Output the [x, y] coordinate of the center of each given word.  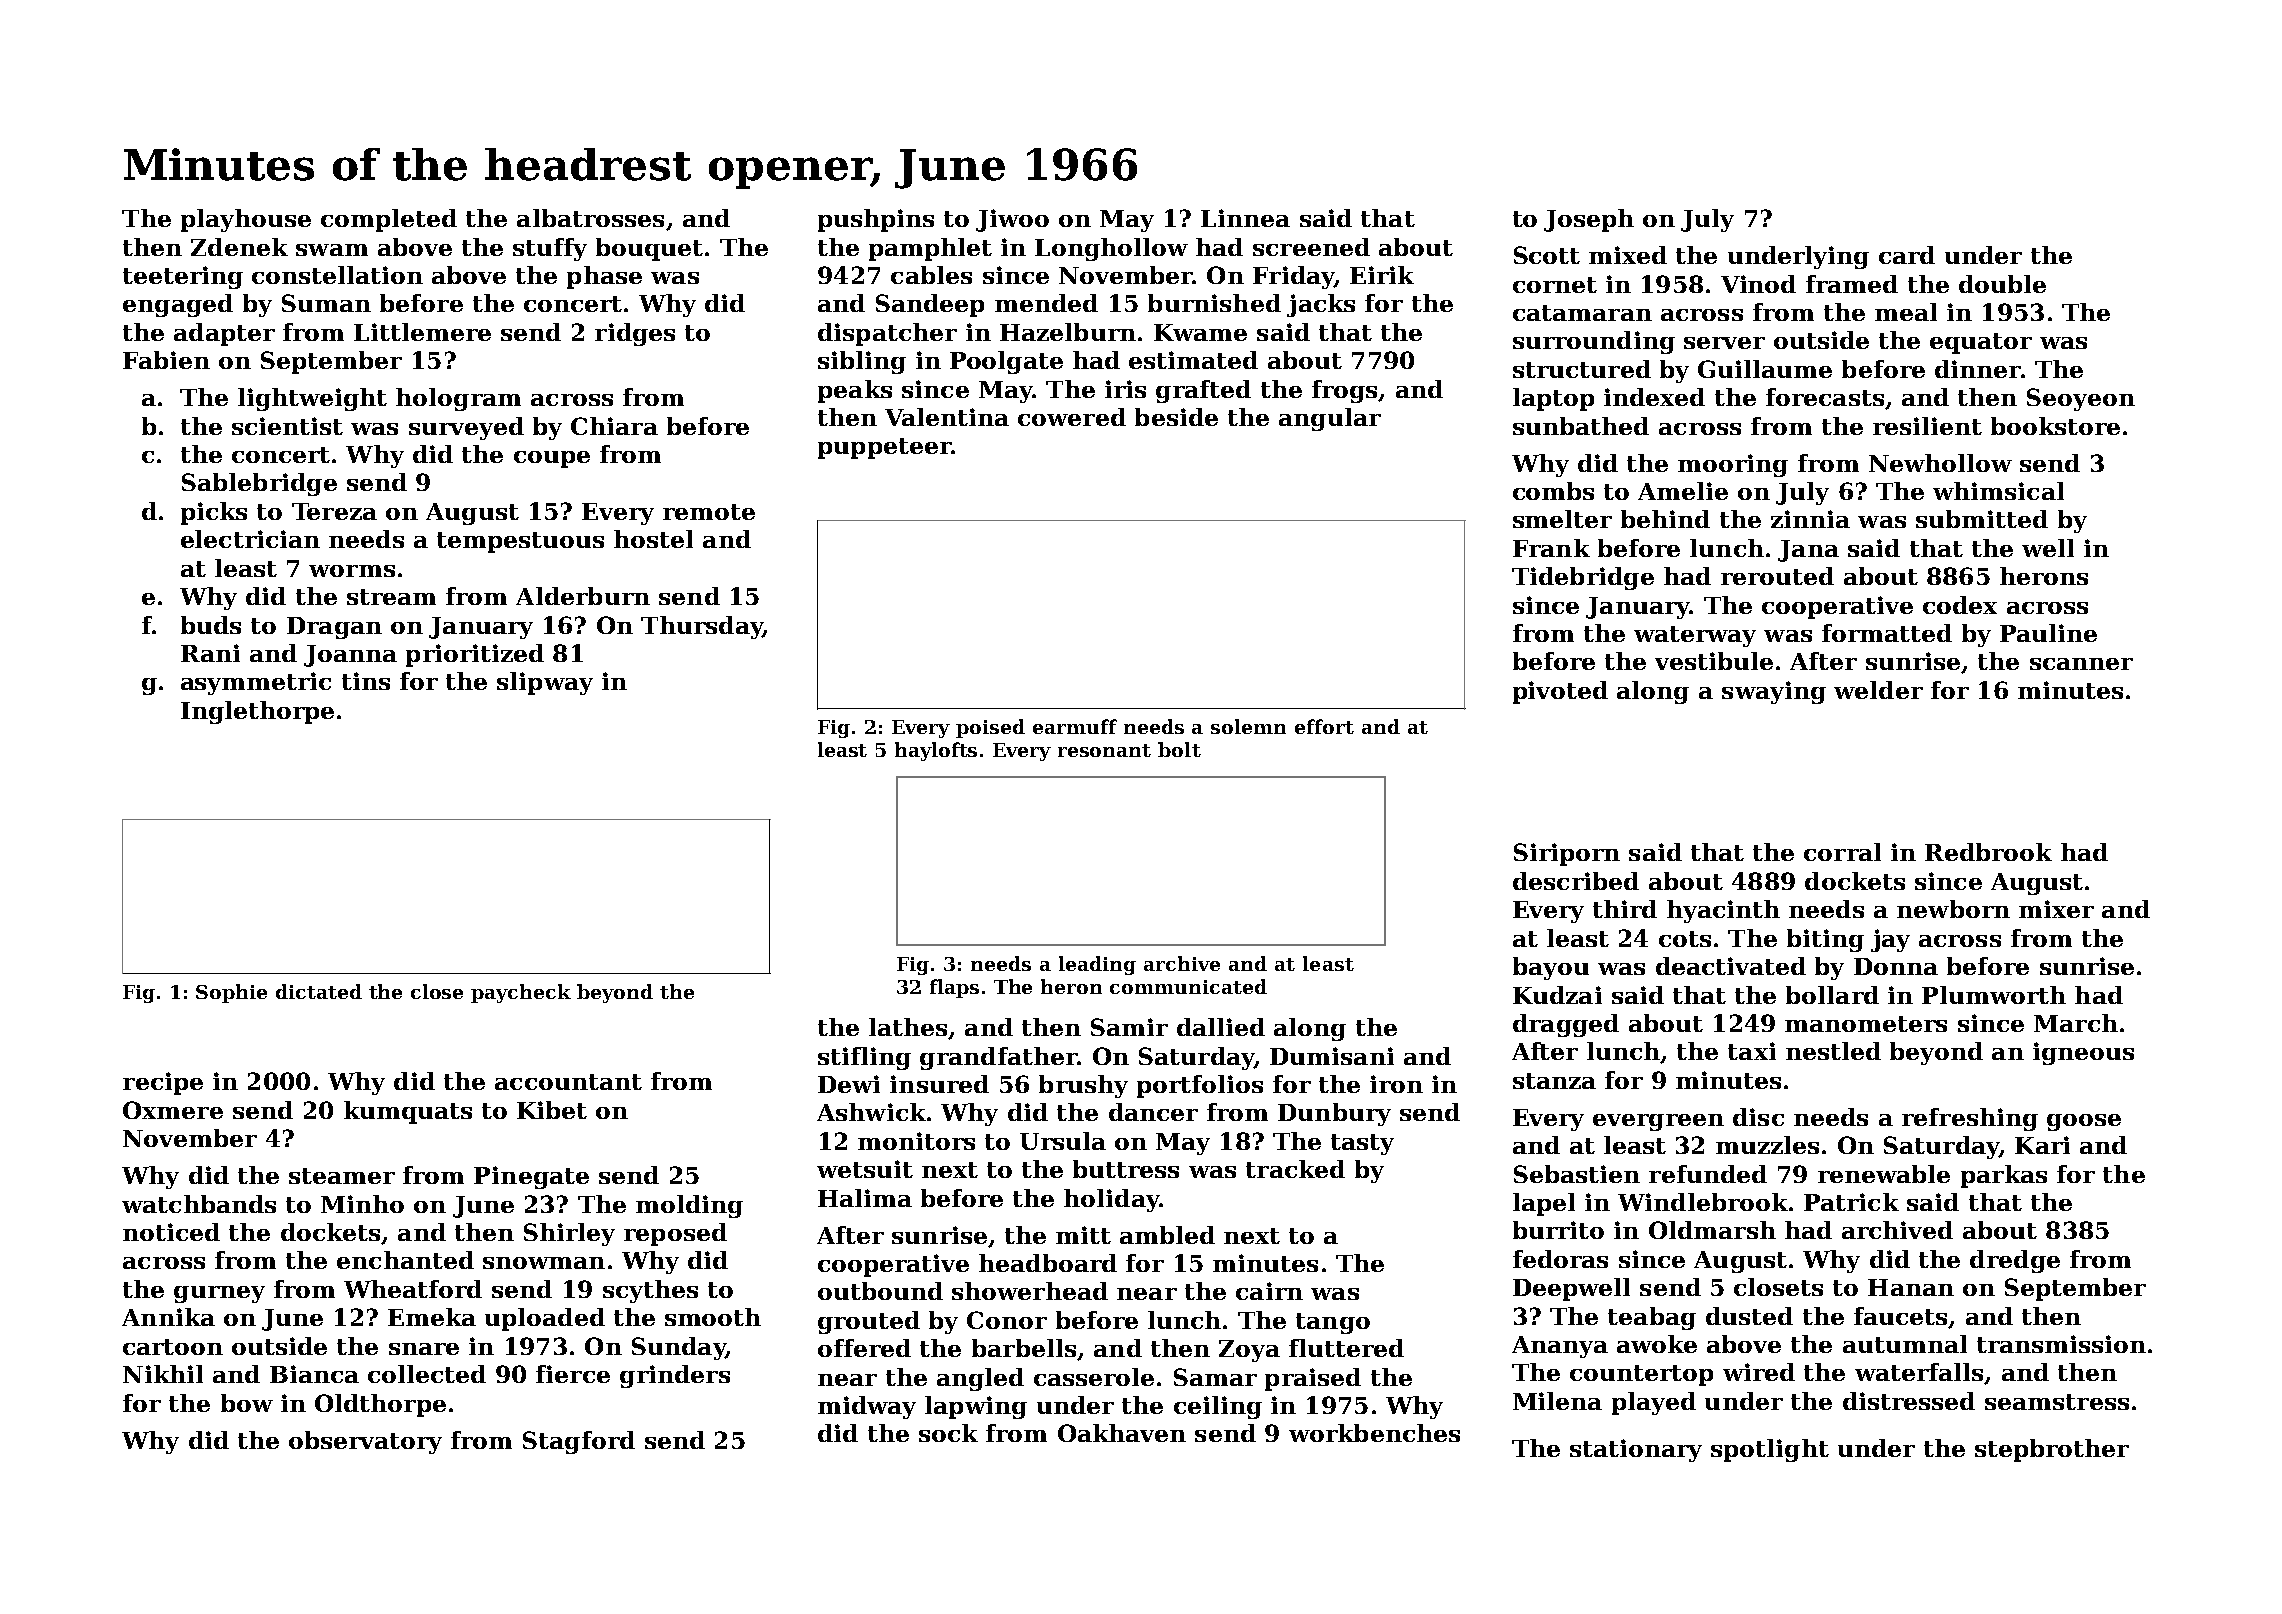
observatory [365, 1442]
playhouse [246, 220]
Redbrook [1988, 852]
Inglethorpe [257, 712]
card [1907, 255]
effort [1324, 726]
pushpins [876, 220]
